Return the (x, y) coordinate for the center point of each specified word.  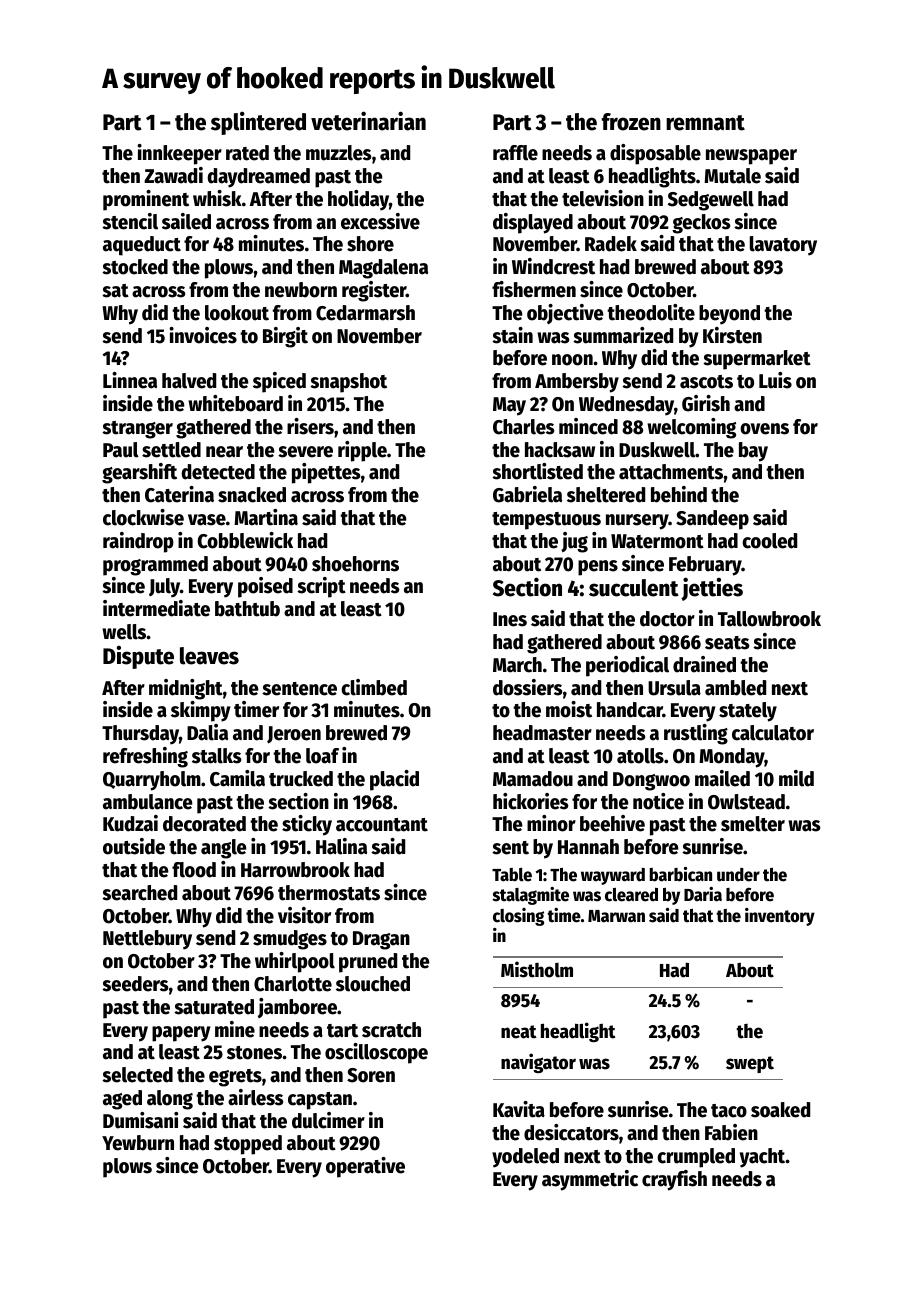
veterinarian (368, 121)
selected (137, 1075)
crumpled (696, 1158)
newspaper (751, 157)
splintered (258, 123)
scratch (391, 1030)
